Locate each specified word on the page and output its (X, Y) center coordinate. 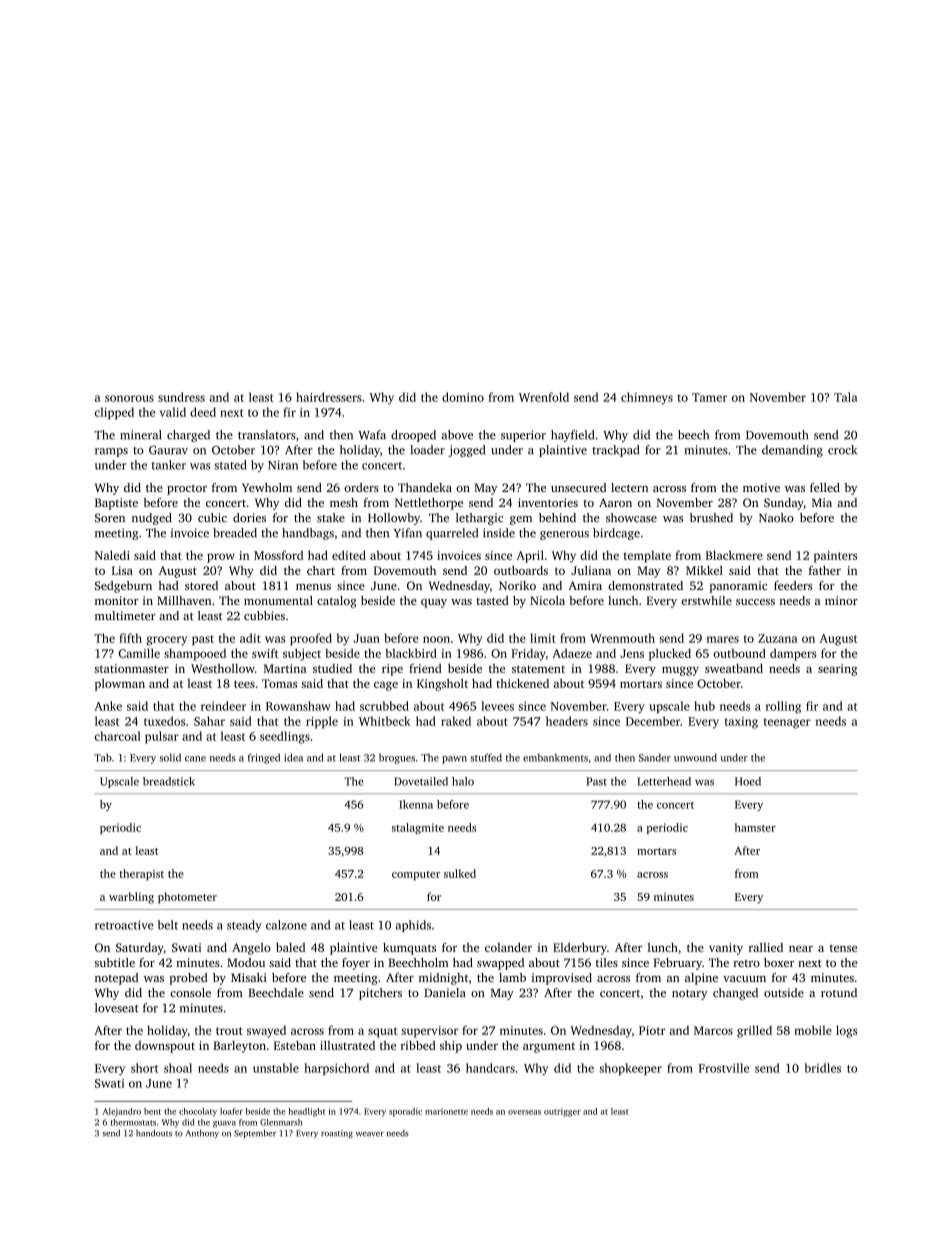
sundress (181, 397)
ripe (392, 670)
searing (838, 670)
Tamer (709, 397)
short (144, 1068)
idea (293, 757)
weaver (370, 1134)
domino (463, 397)
